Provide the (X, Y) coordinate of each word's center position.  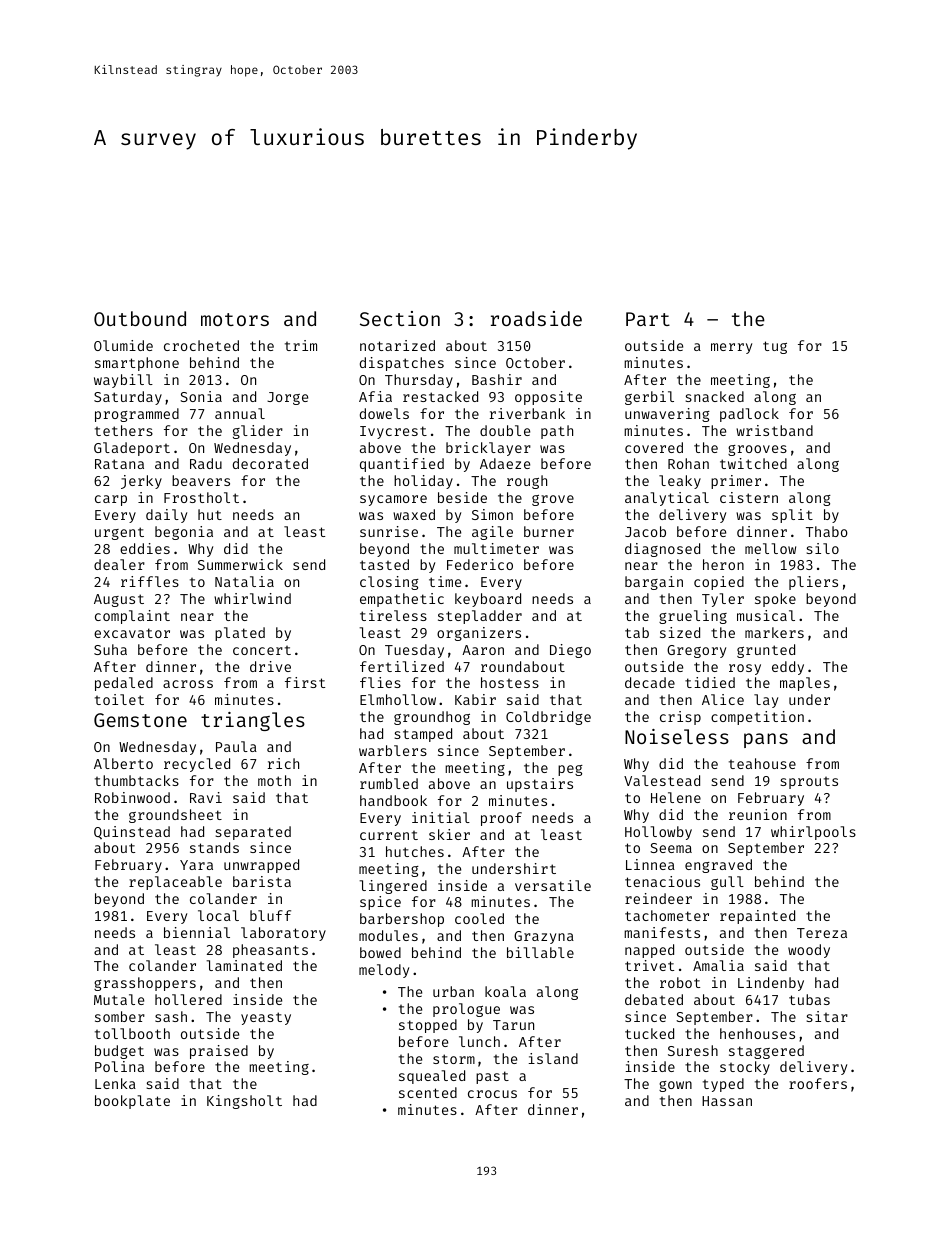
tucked (649, 1033)
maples (805, 684)
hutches (415, 851)
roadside (536, 318)
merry (731, 348)
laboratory (283, 934)
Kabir (475, 699)
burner (549, 531)
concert (262, 650)
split (792, 516)
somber (120, 1016)
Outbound (140, 318)
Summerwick (240, 564)
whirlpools (813, 833)
